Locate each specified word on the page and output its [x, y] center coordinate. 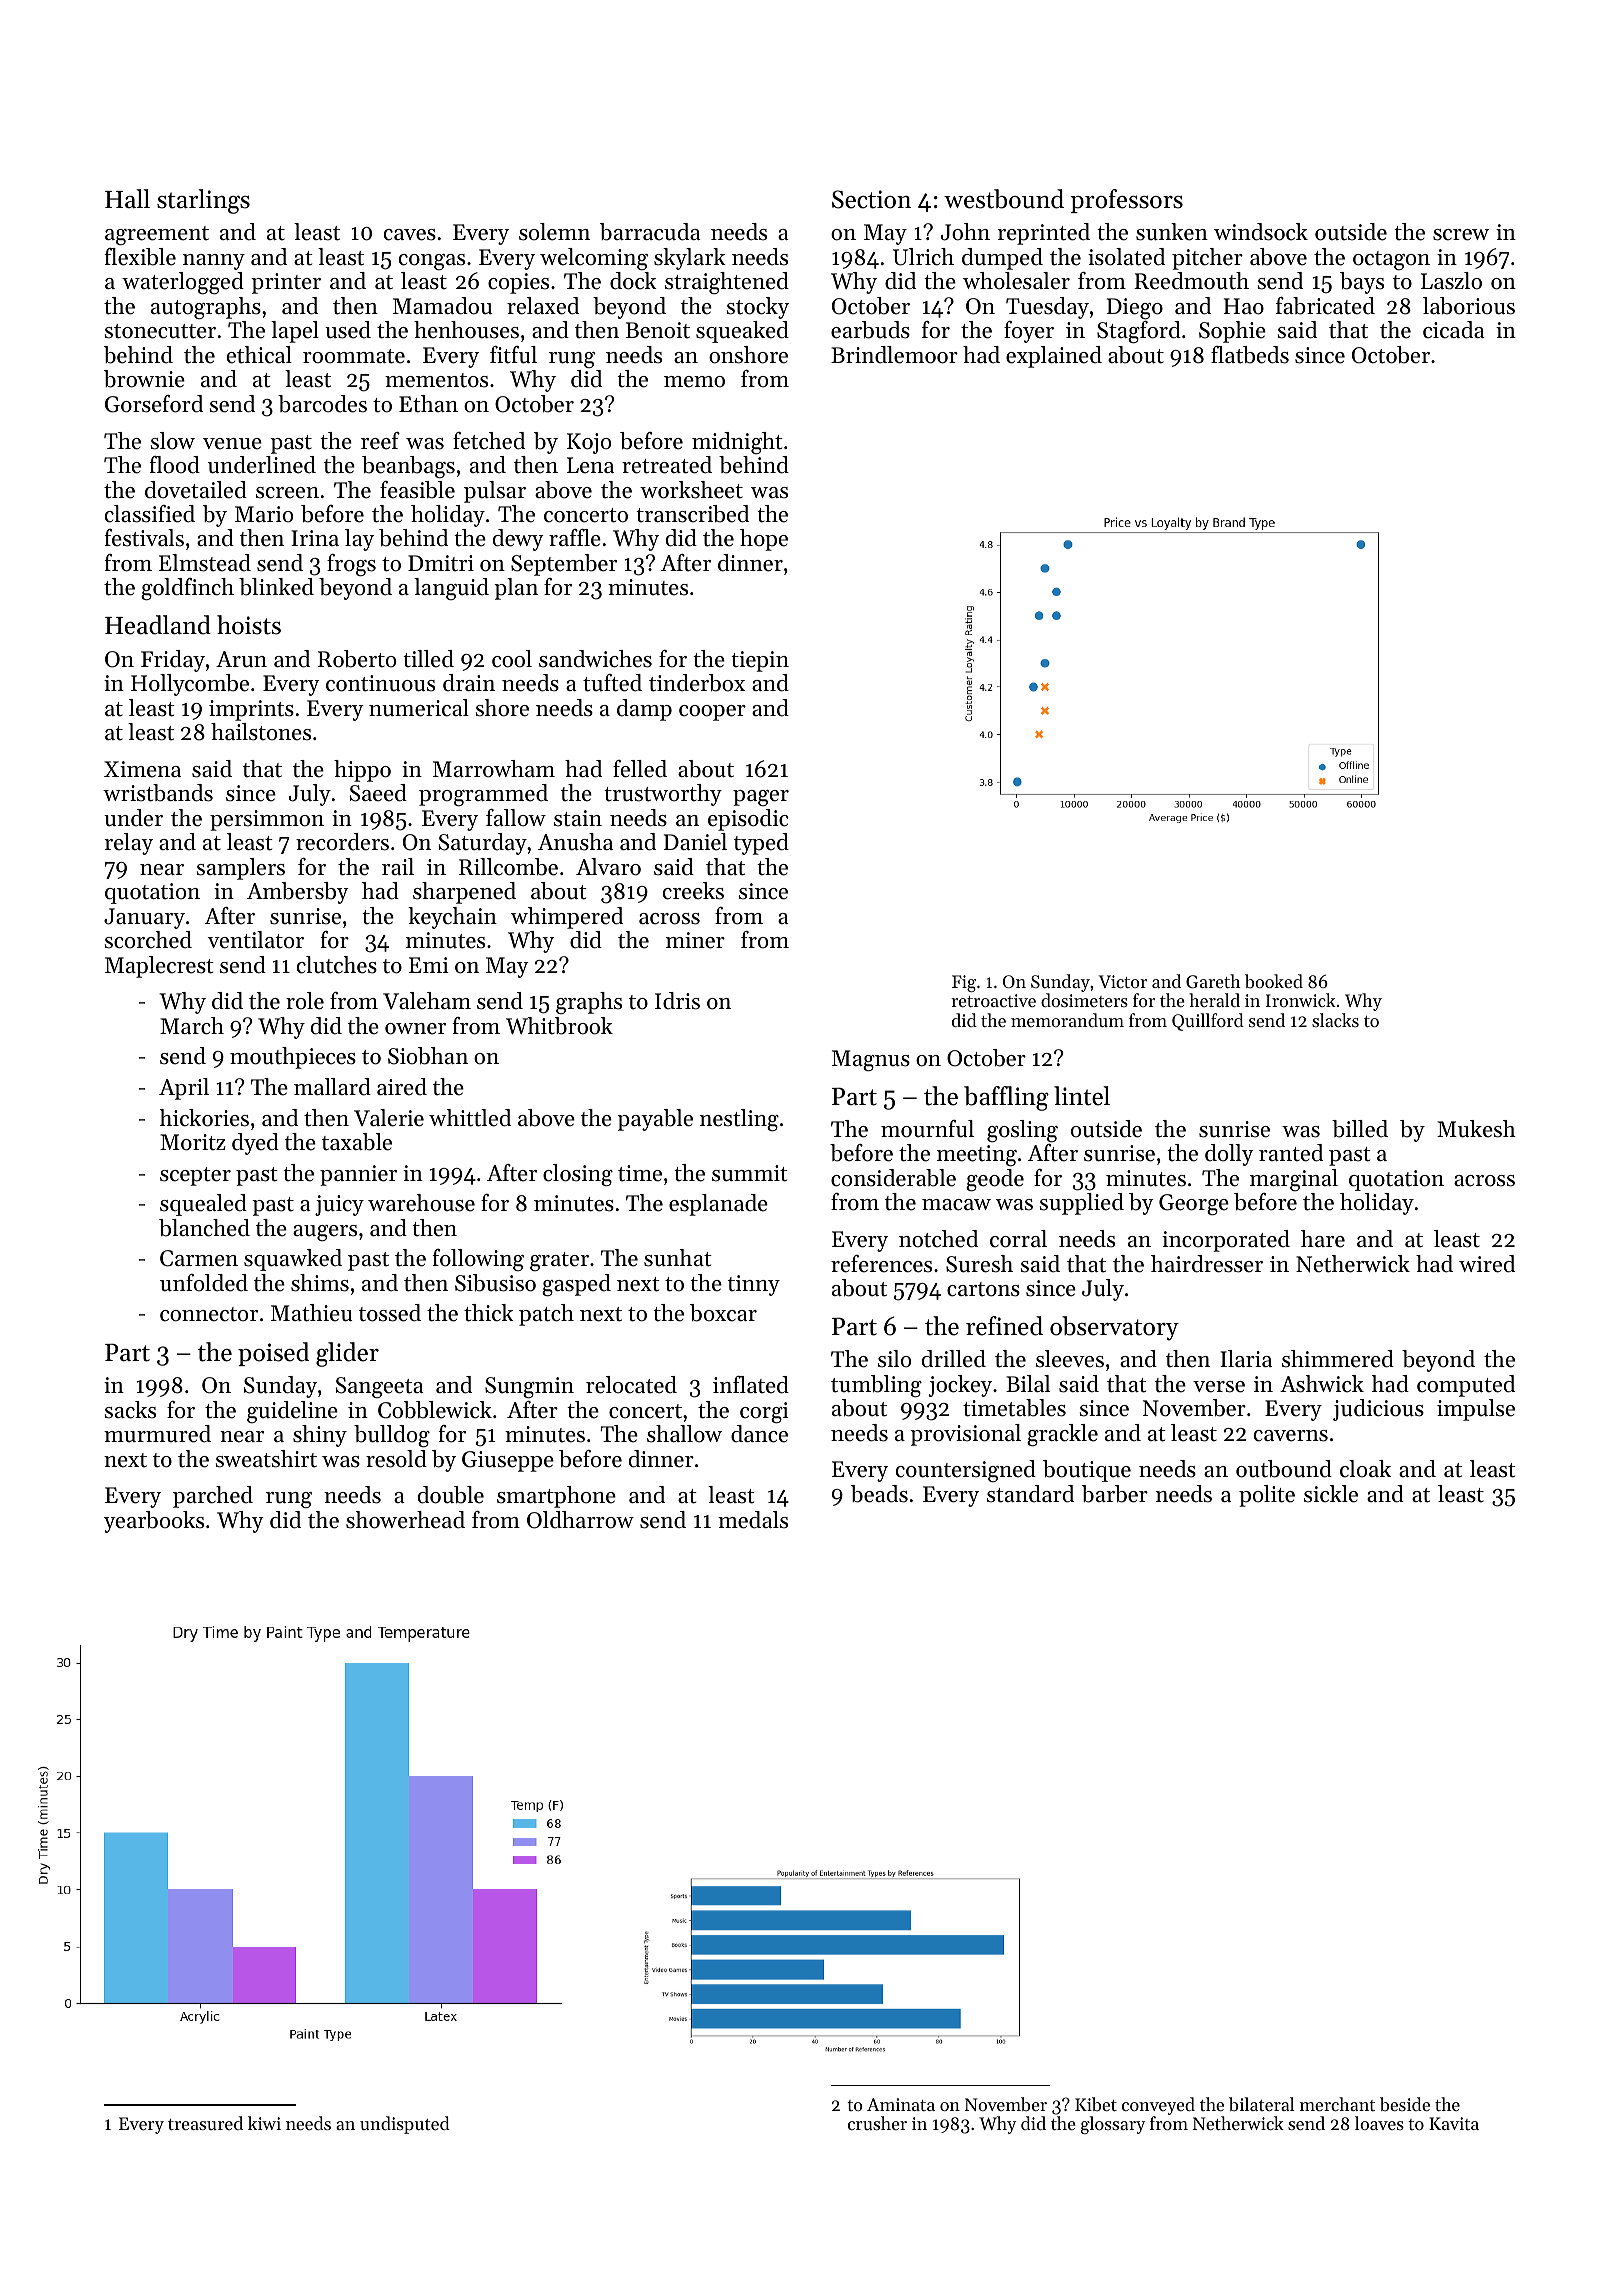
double [451, 1495]
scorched [148, 940]
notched [938, 1239]
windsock [1261, 232]
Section [871, 199]
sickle [1331, 1494]
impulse [1476, 1410]
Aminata [901, 2104]
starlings [203, 201]
